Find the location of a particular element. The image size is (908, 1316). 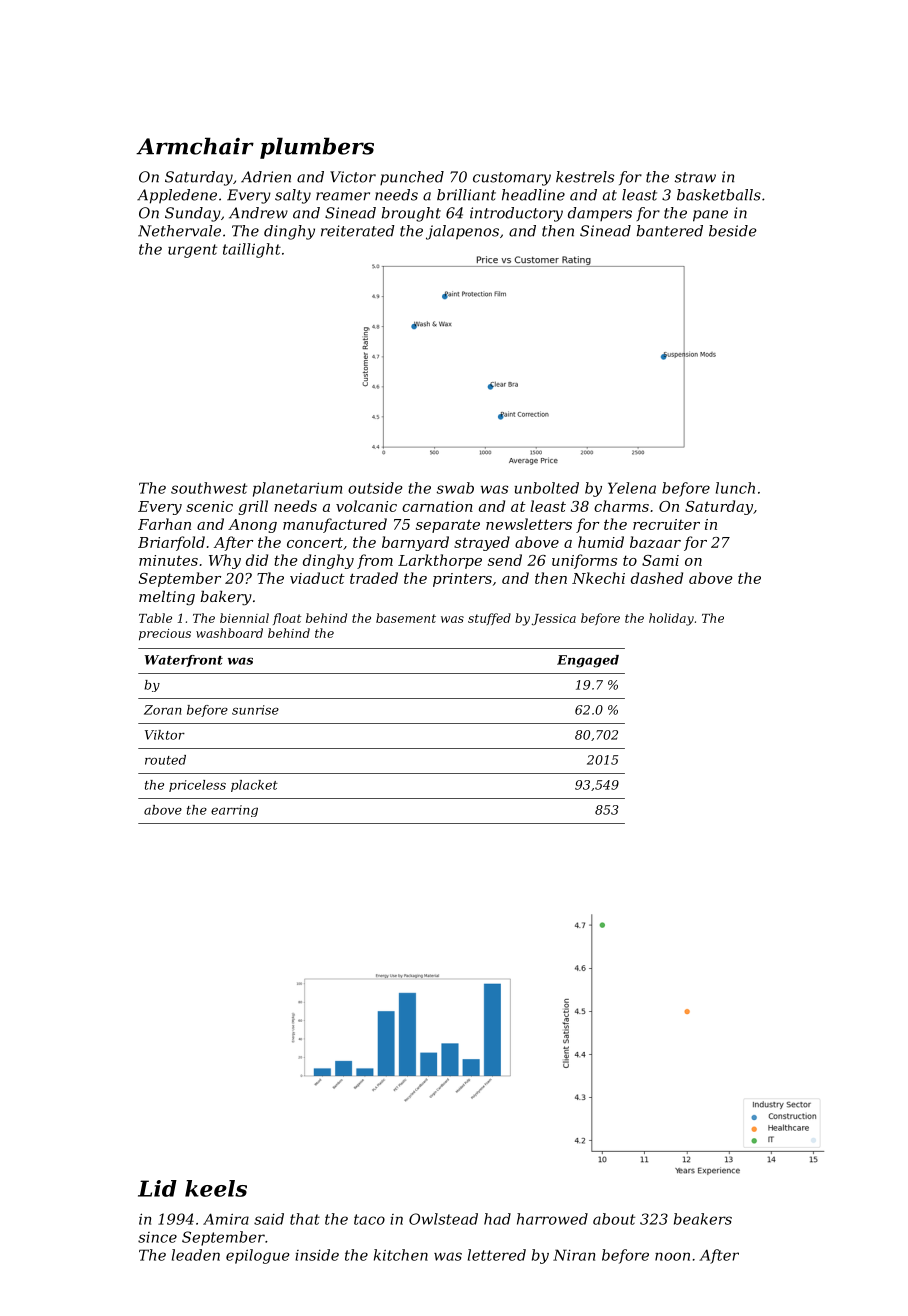

urgent is located at coordinates (192, 251).
